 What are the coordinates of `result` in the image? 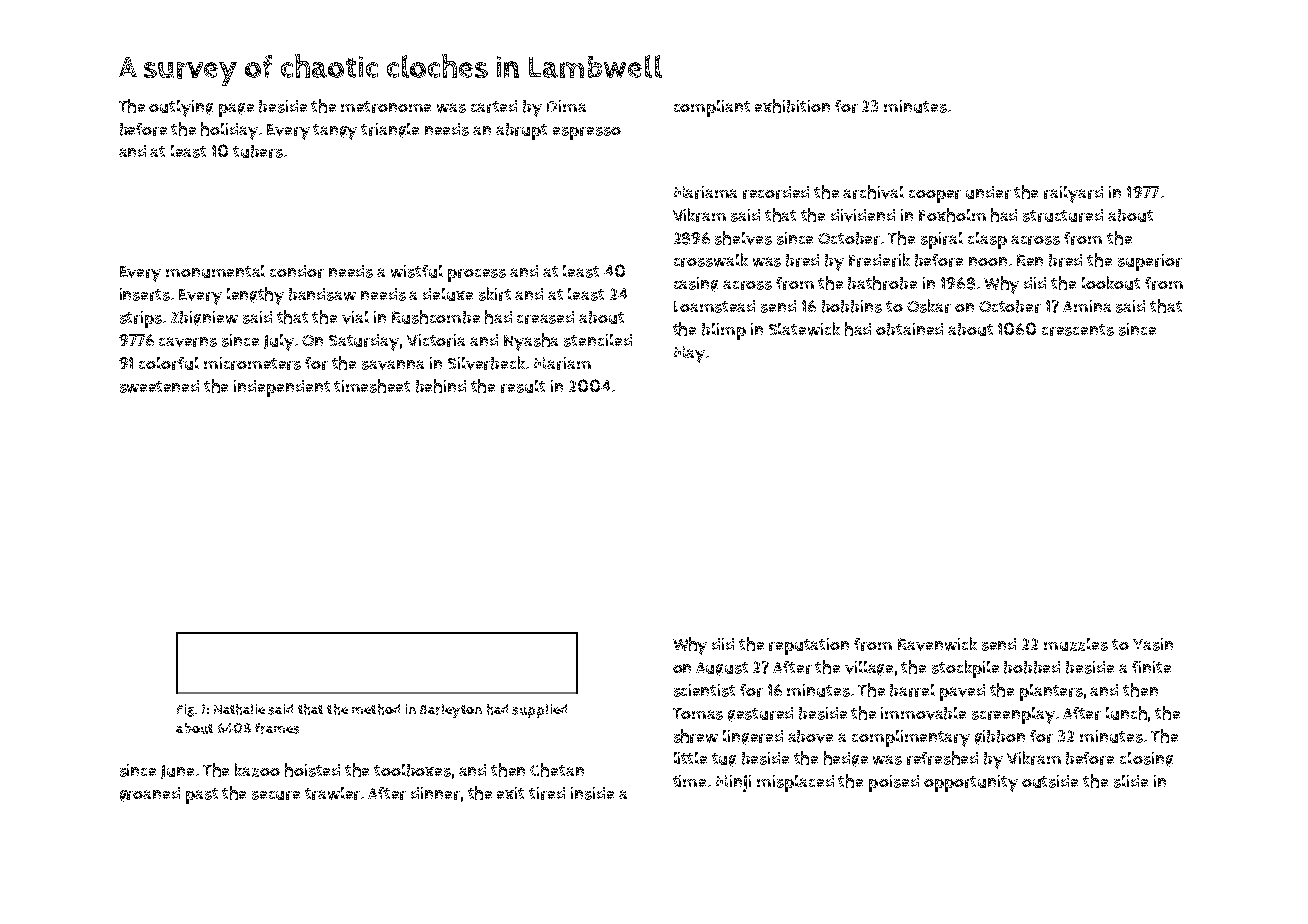 It's located at (523, 386).
